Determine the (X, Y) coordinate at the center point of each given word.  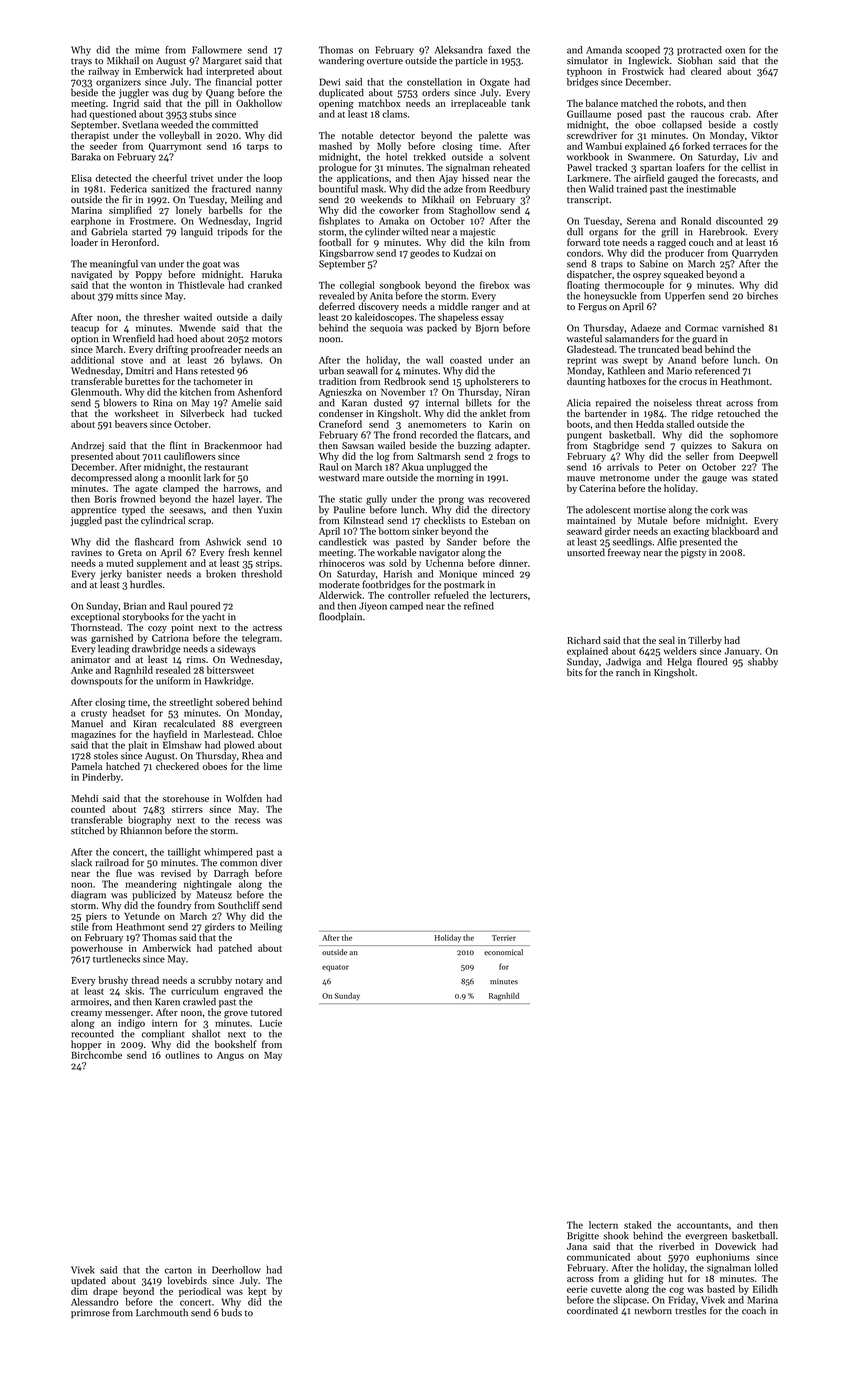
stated (765, 477)
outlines (182, 1055)
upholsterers (491, 382)
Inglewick (649, 61)
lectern (603, 1225)
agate (146, 490)
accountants (703, 1226)
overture (385, 61)
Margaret (222, 62)
